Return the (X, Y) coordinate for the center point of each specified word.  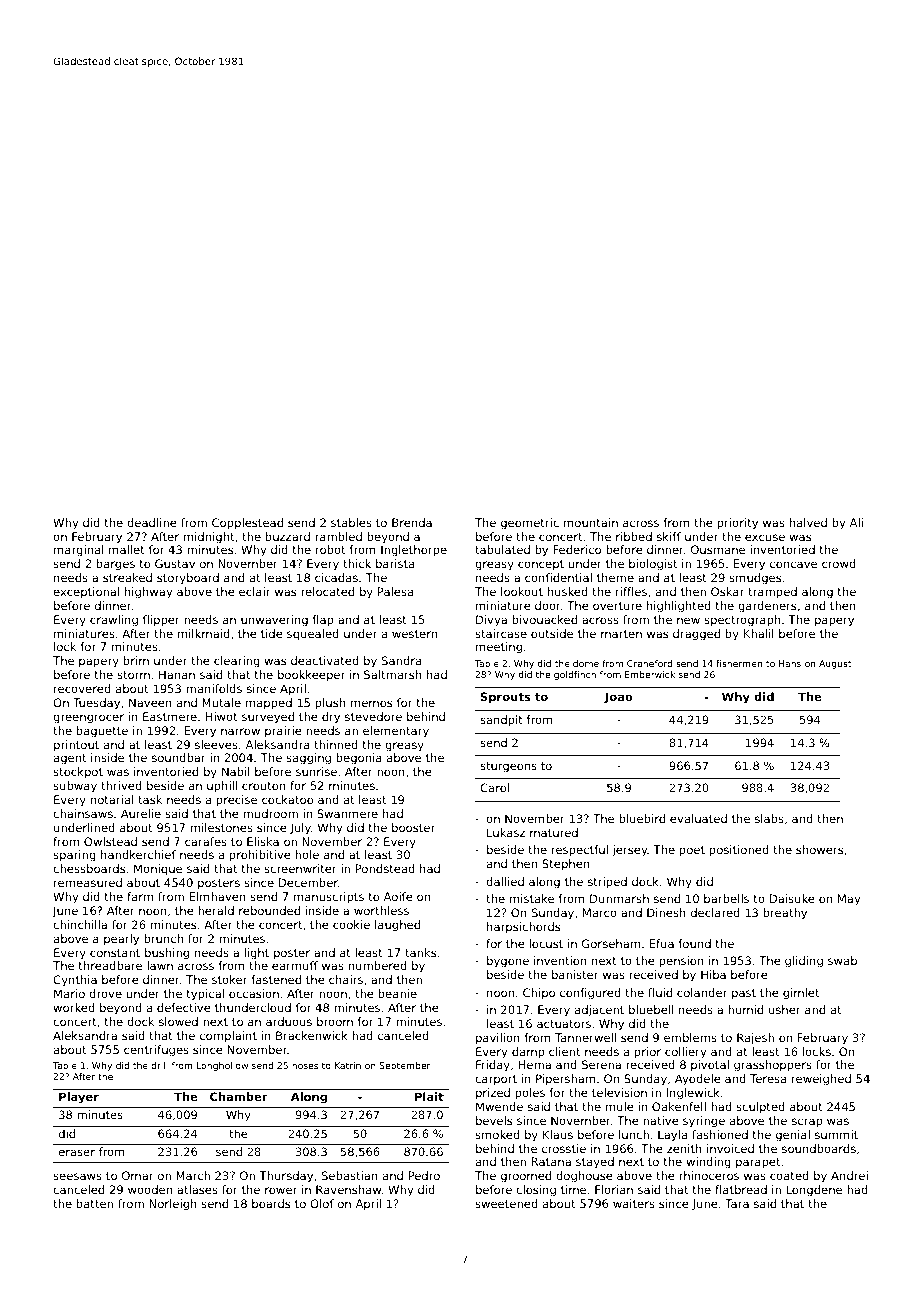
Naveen (150, 702)
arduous (289, 1021)
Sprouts (505, 698)
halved (808, 522)
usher (785, 1009)
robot (331, 549)
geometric (530, 524)
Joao (618, 697)
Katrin (348, 1065)
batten (95, 1203)
